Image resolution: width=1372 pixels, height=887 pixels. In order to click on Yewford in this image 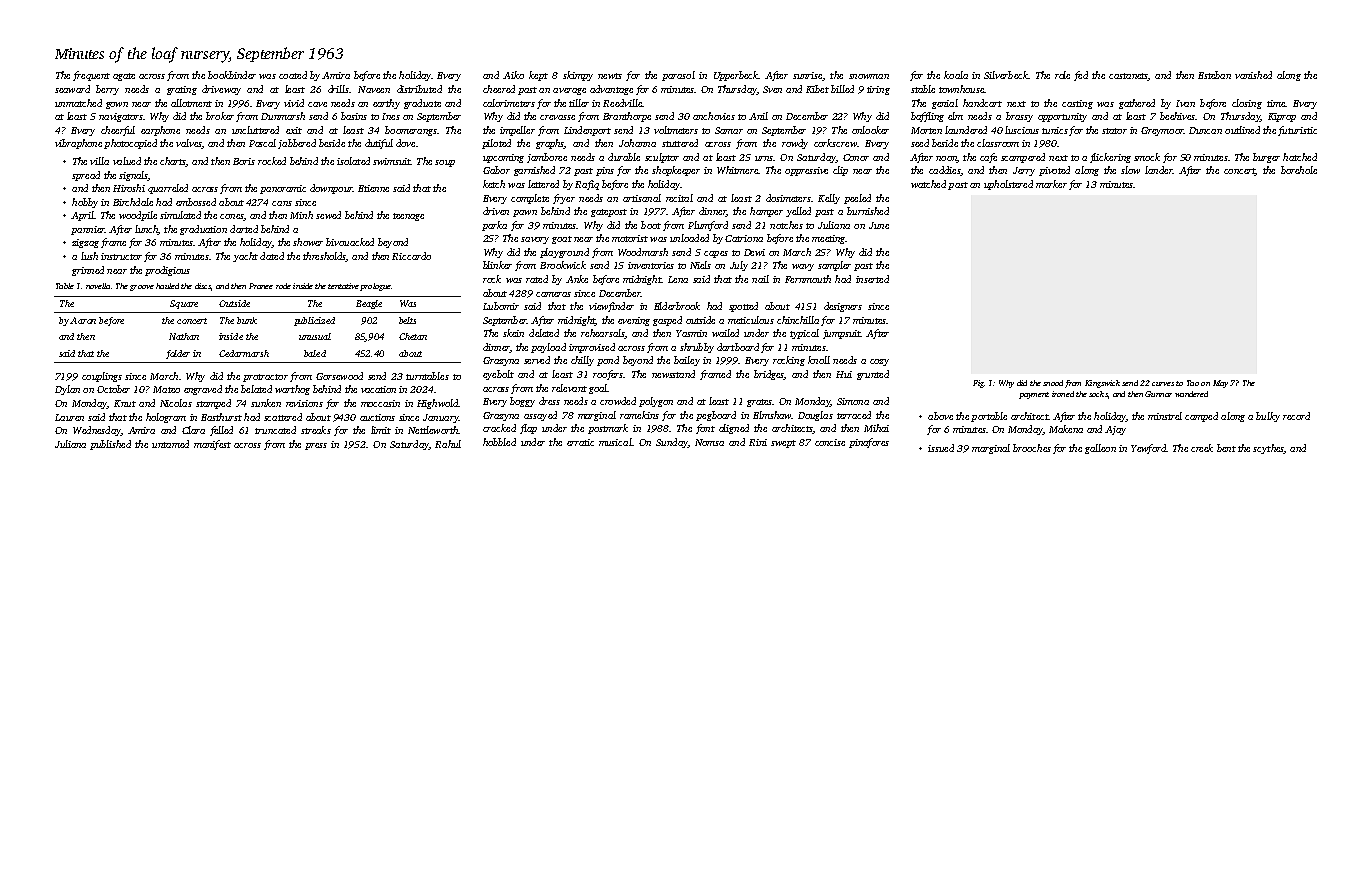, I will do `click(1148, 449)`.
